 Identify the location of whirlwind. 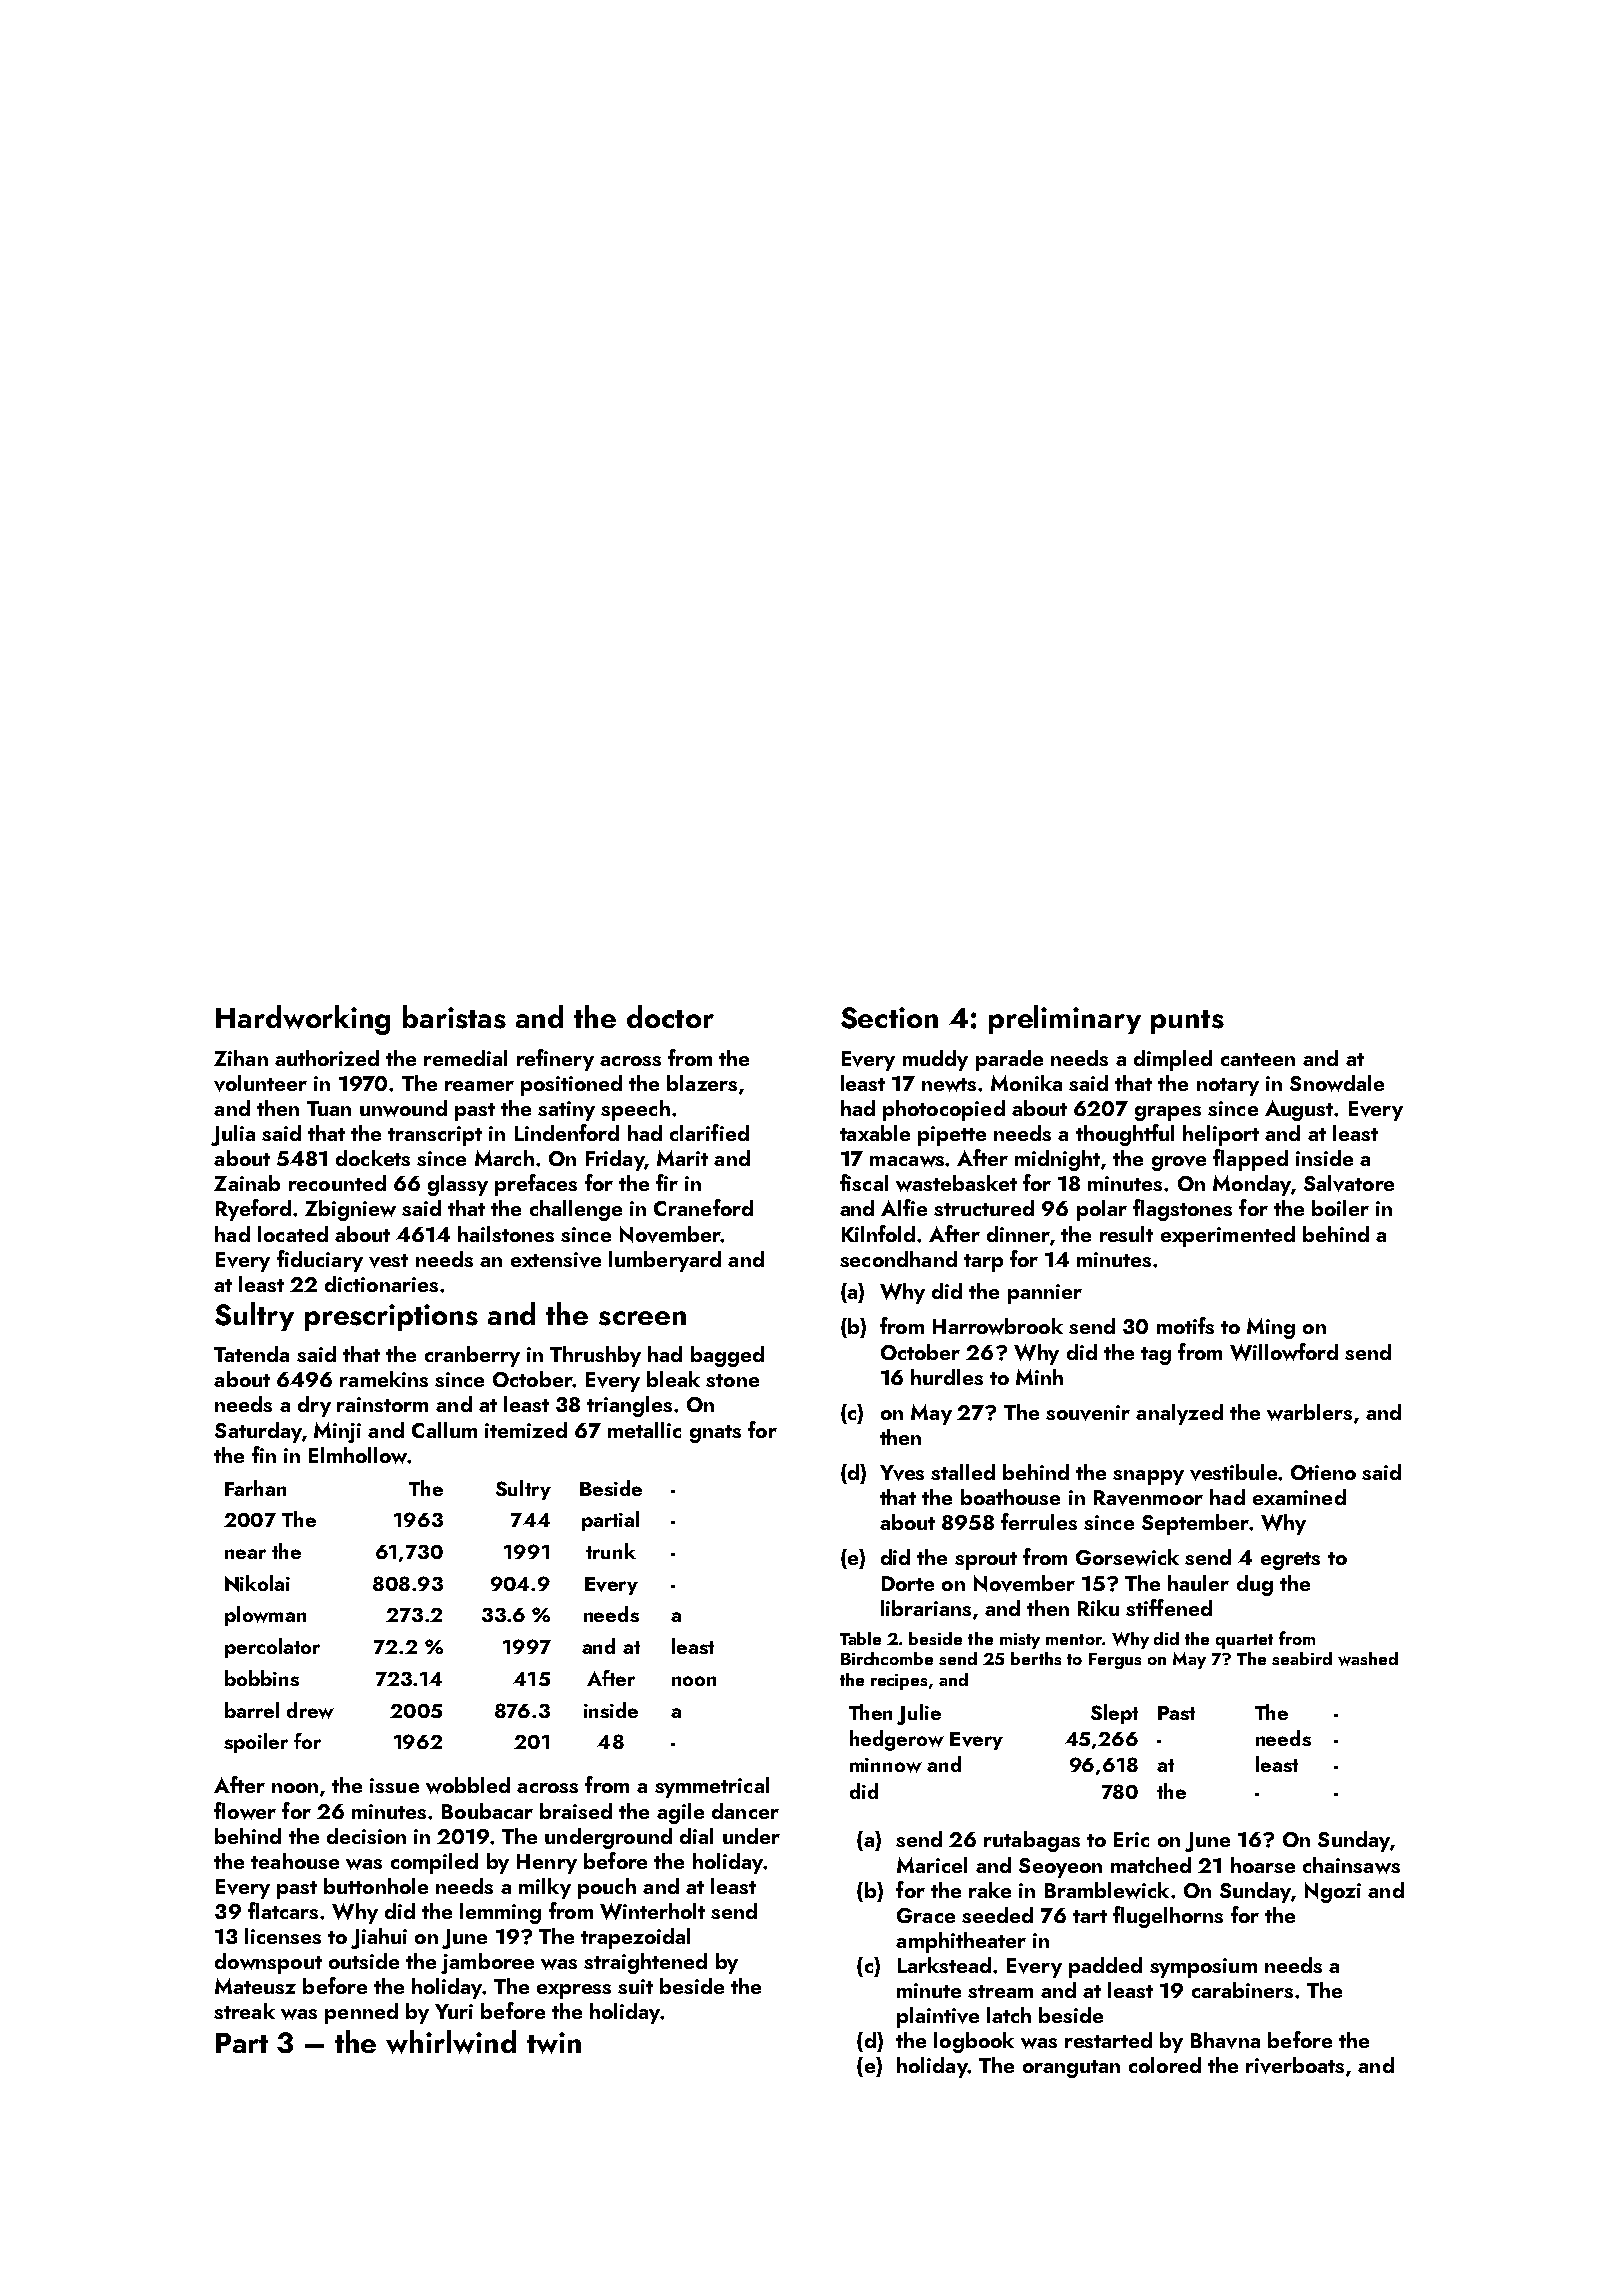
(451, 2042).
